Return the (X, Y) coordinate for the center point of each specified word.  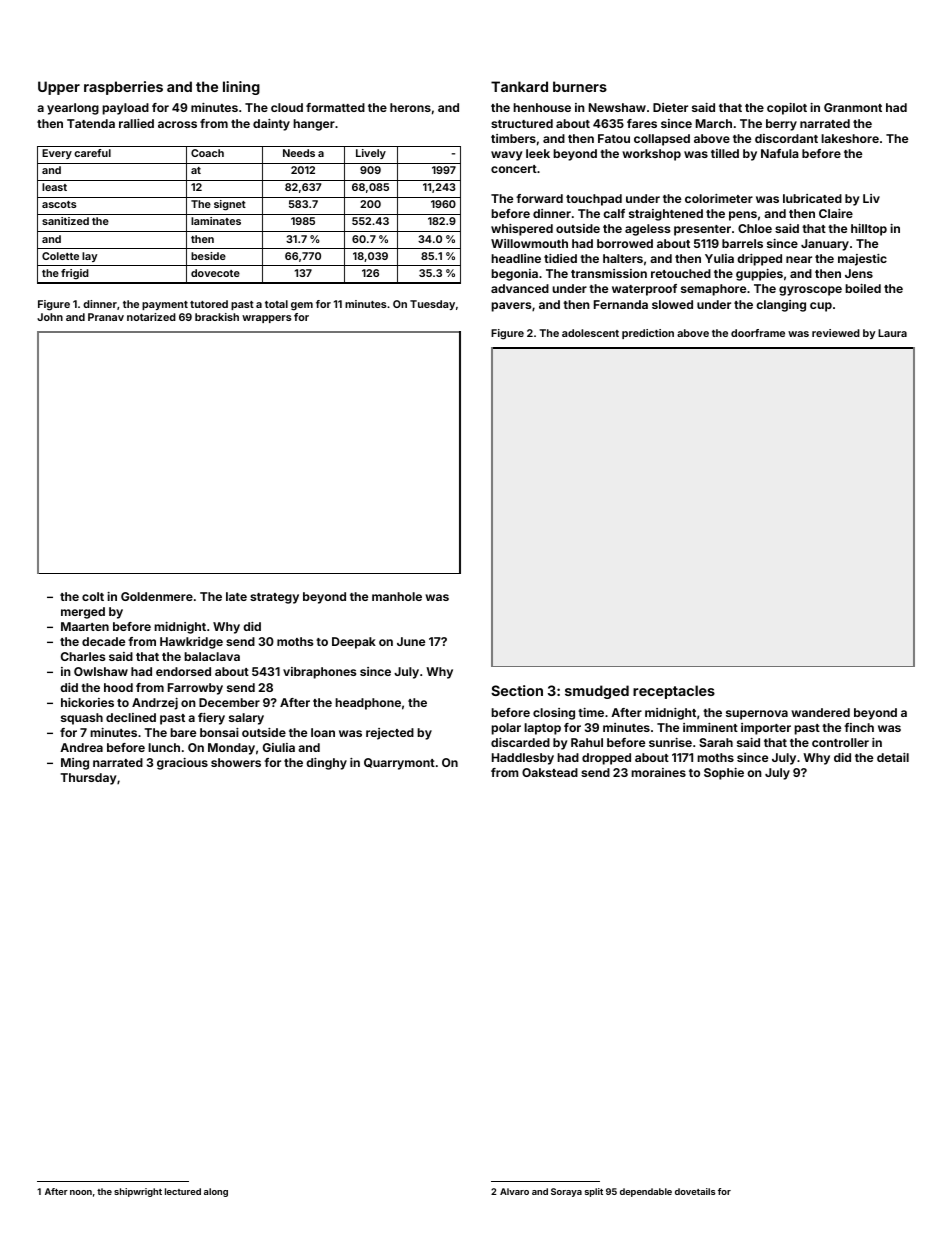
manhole (397, 596)
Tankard (519, 86)
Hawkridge (191, 643)
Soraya (566, 1192)
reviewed (836, 333)
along (216, 1192)
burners (580, 86)
